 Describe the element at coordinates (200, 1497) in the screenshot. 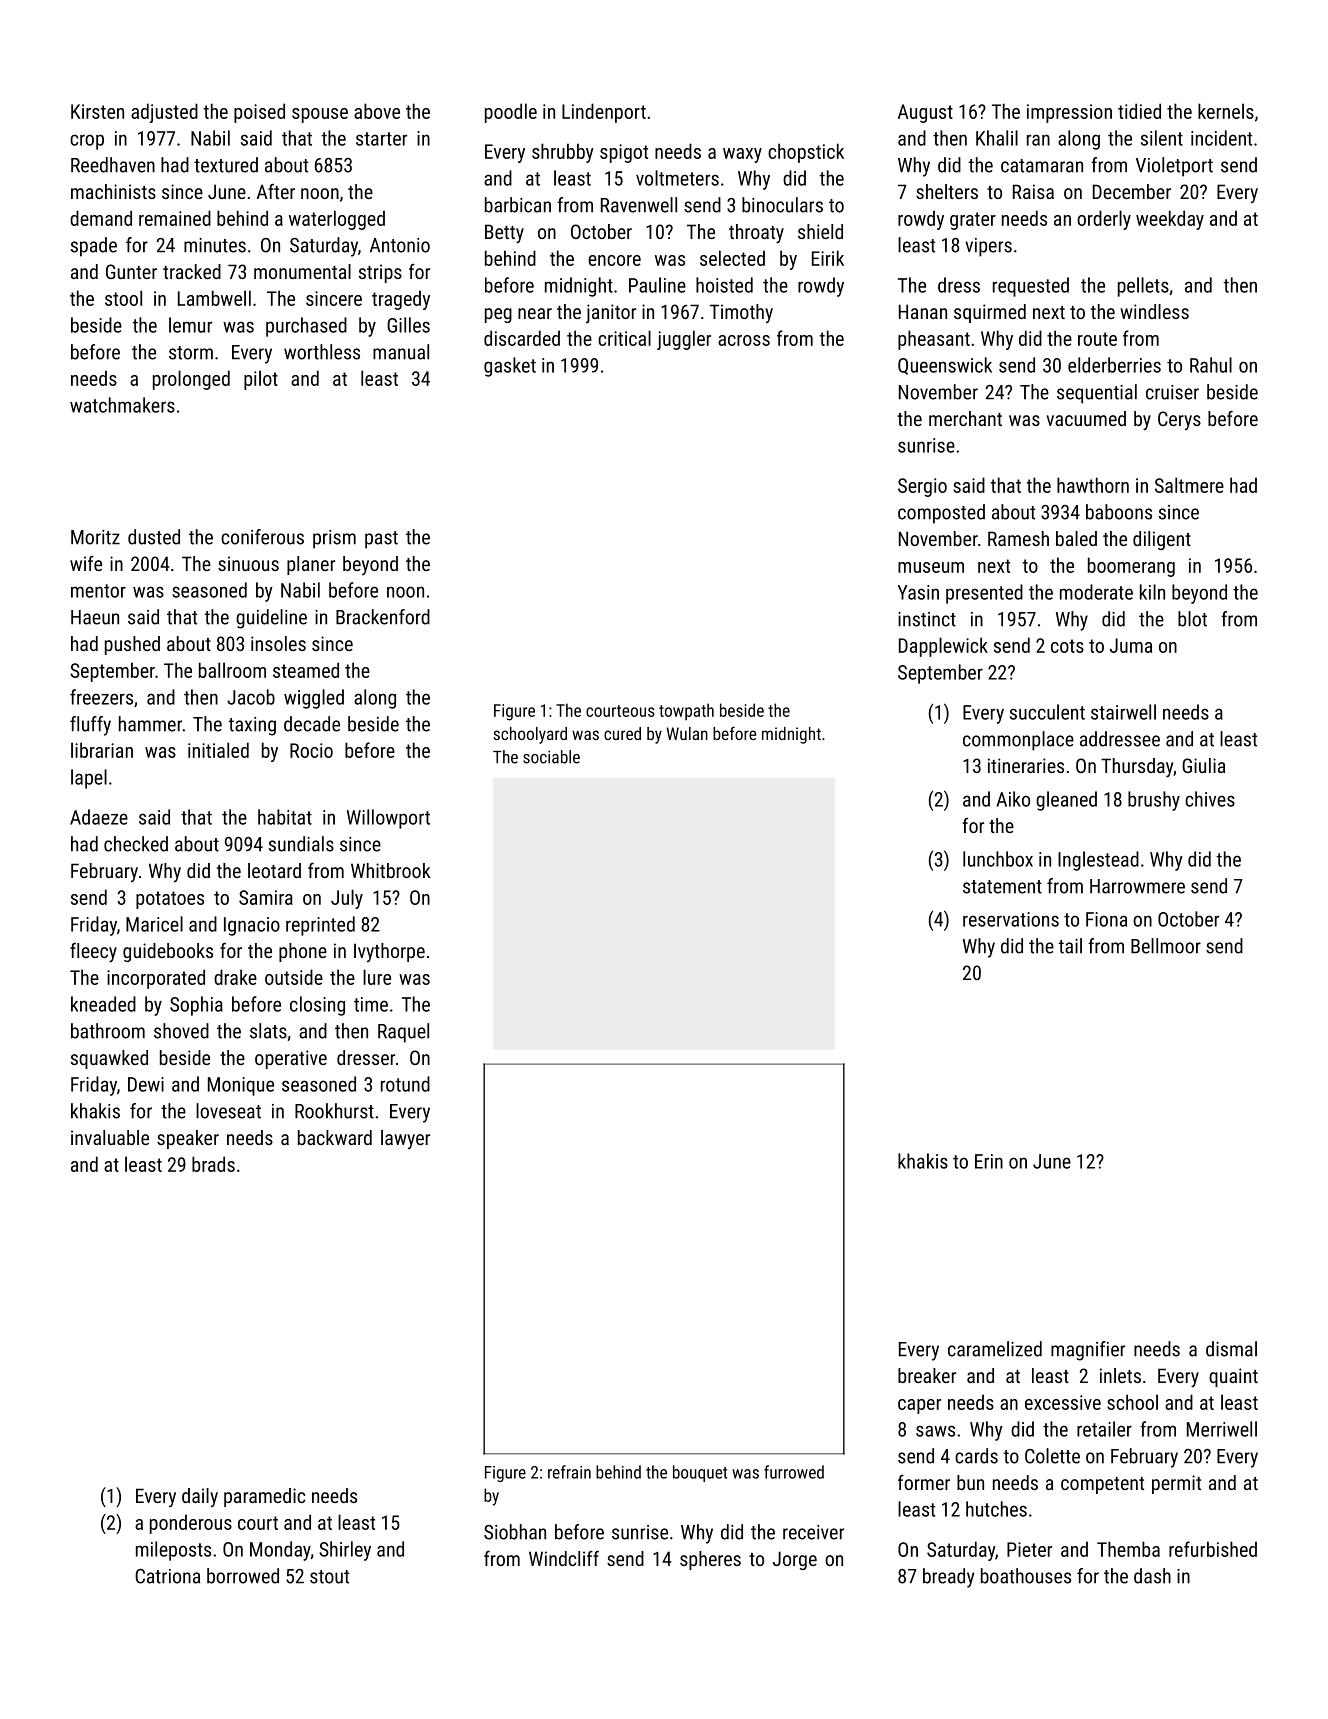

I see `daily` at that location.
